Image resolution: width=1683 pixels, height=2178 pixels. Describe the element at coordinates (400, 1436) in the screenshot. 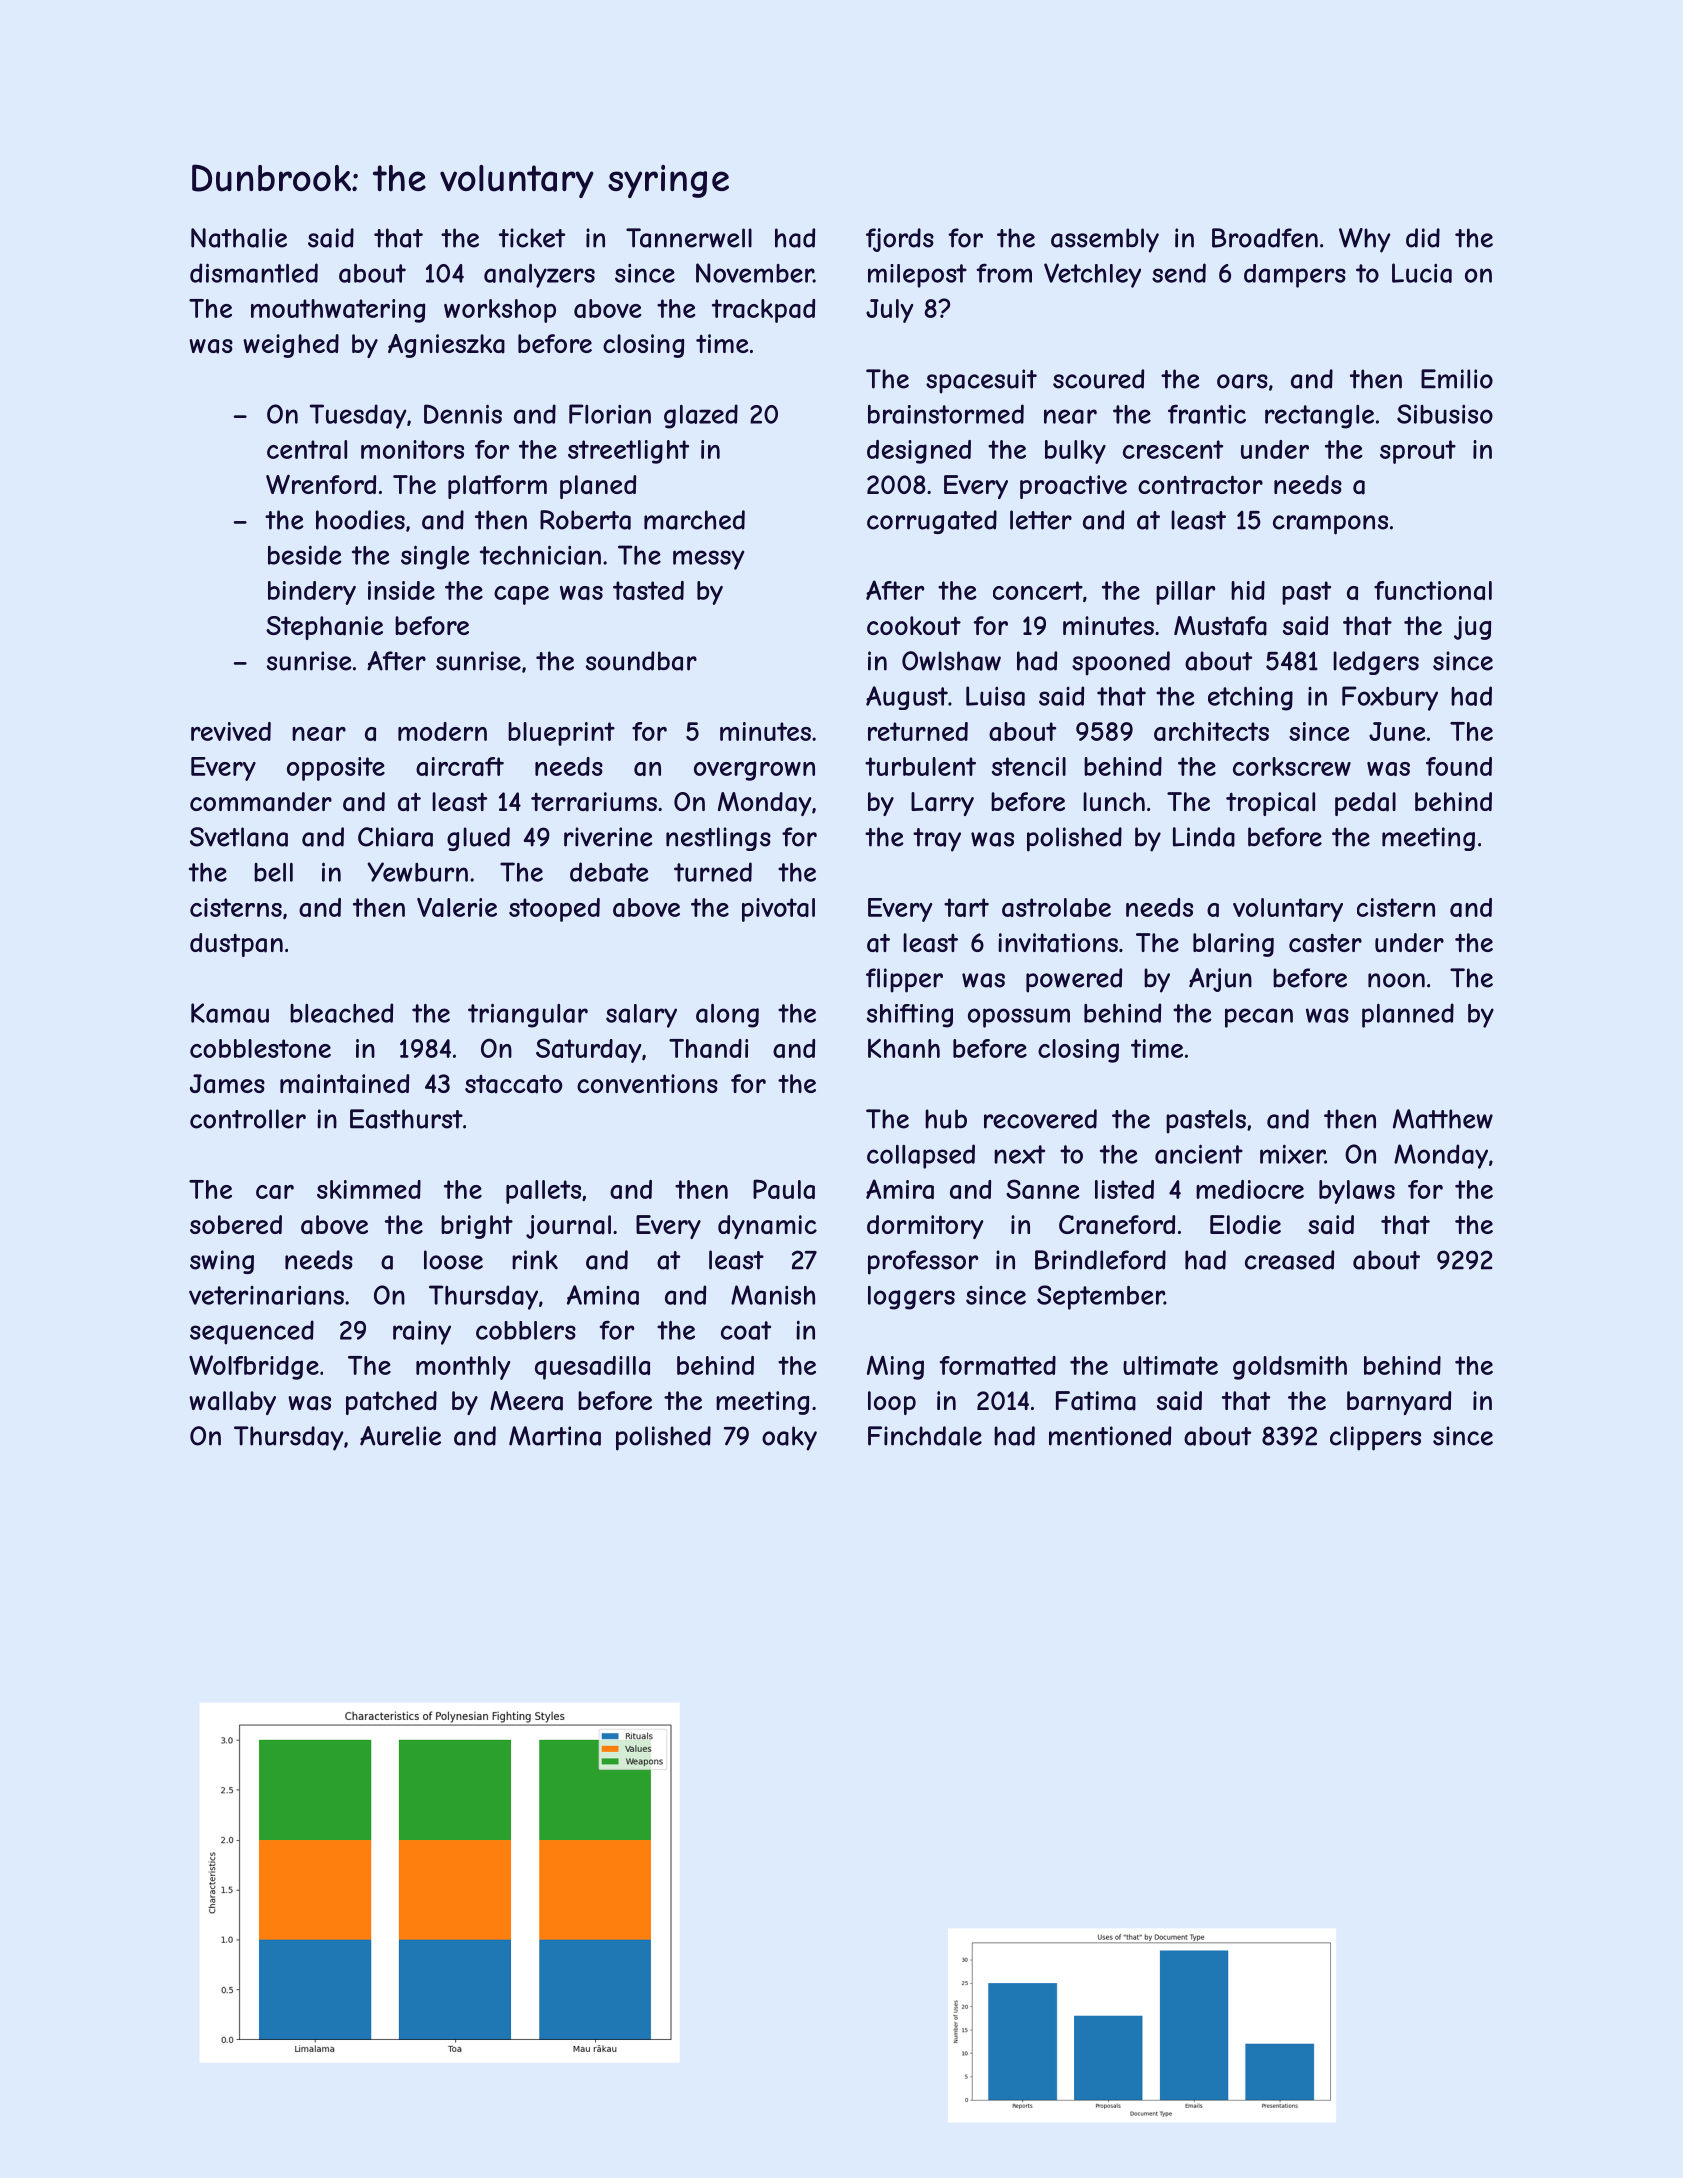

I see `Aurelie` at that location.
